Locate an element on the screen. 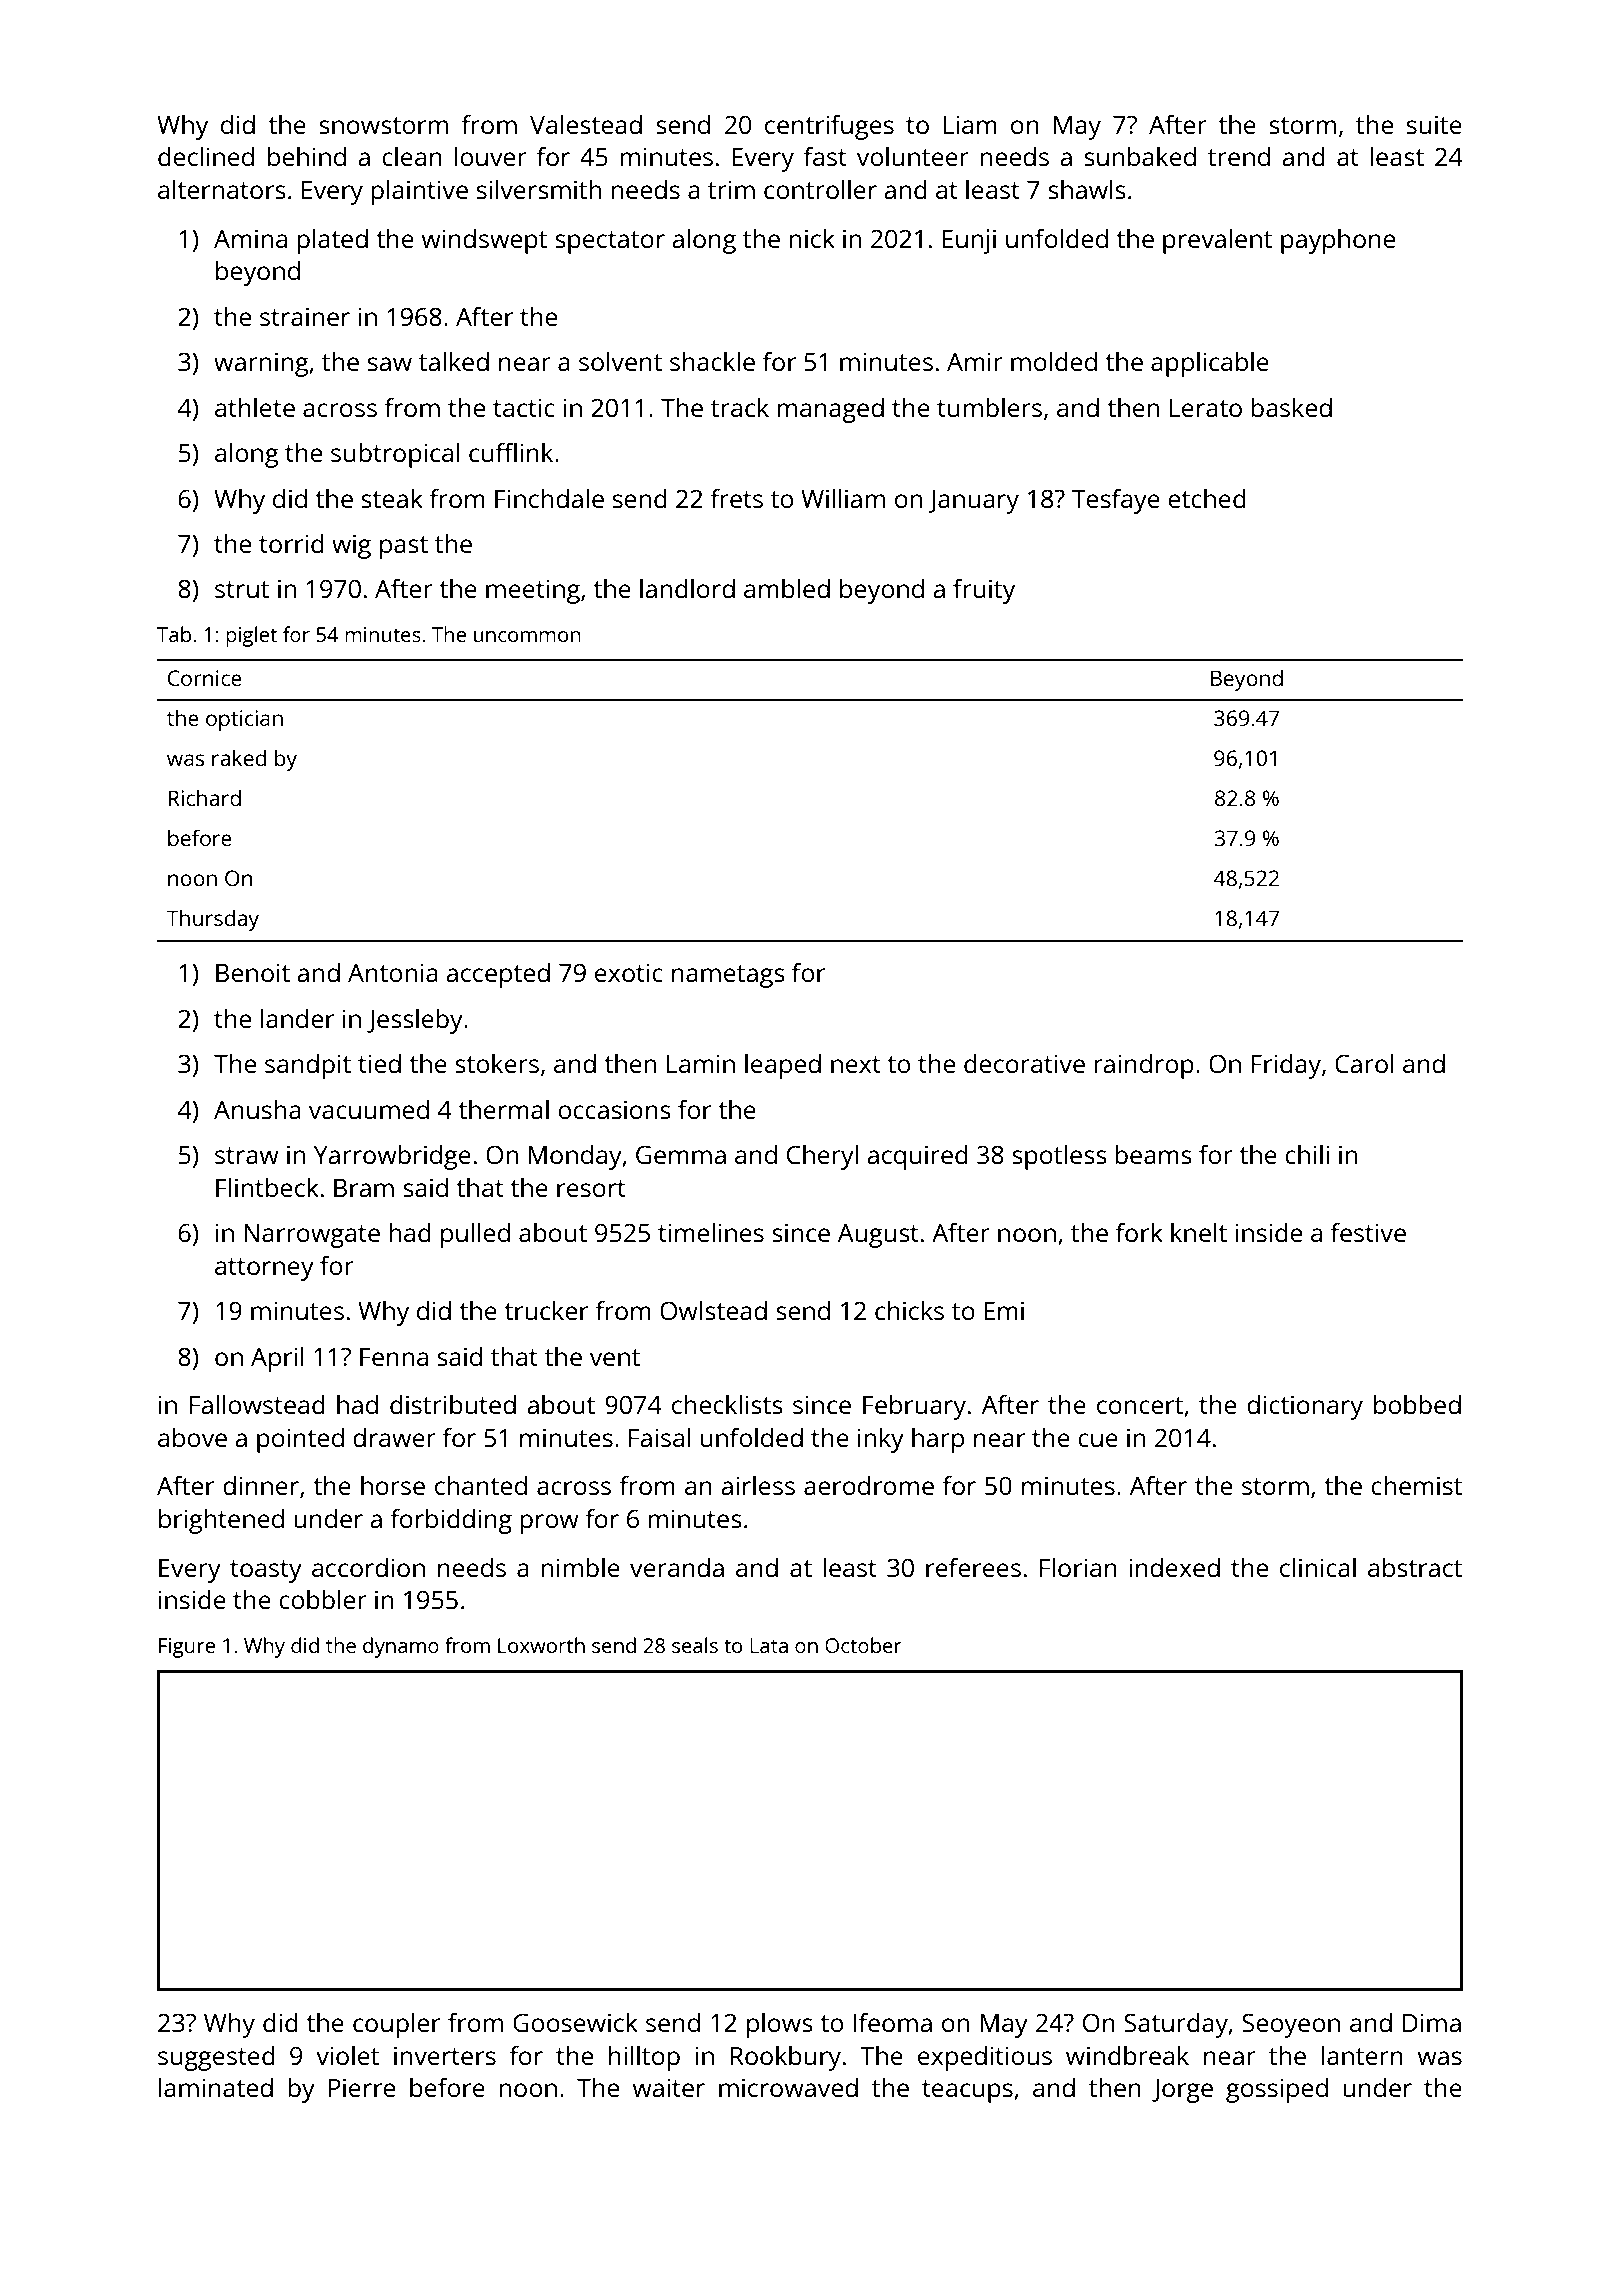 The image size is (1620, 2292). Valestead is located at coordinates (586, 124).
